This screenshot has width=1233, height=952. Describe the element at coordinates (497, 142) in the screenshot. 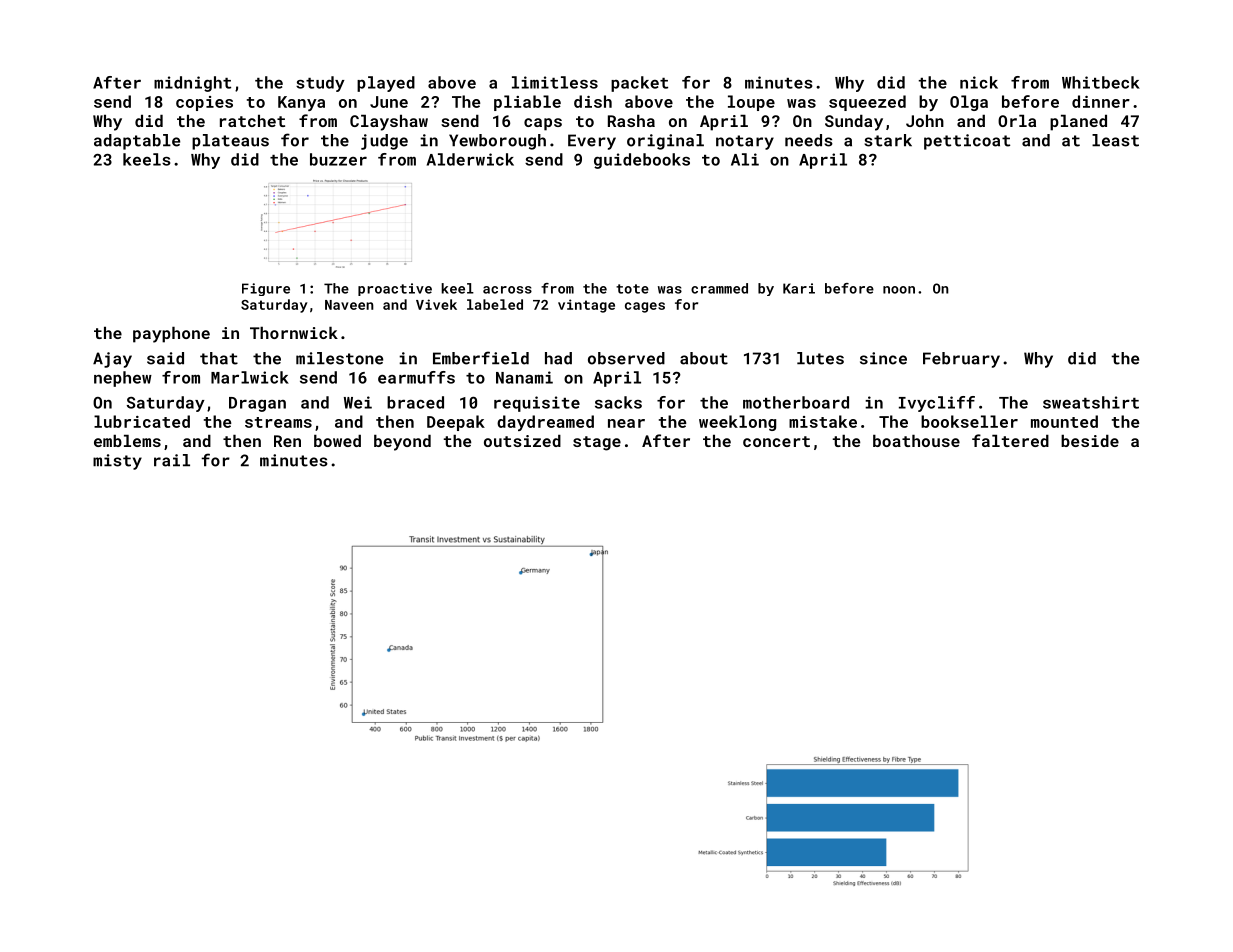

I see `Yewborough` at that location.
